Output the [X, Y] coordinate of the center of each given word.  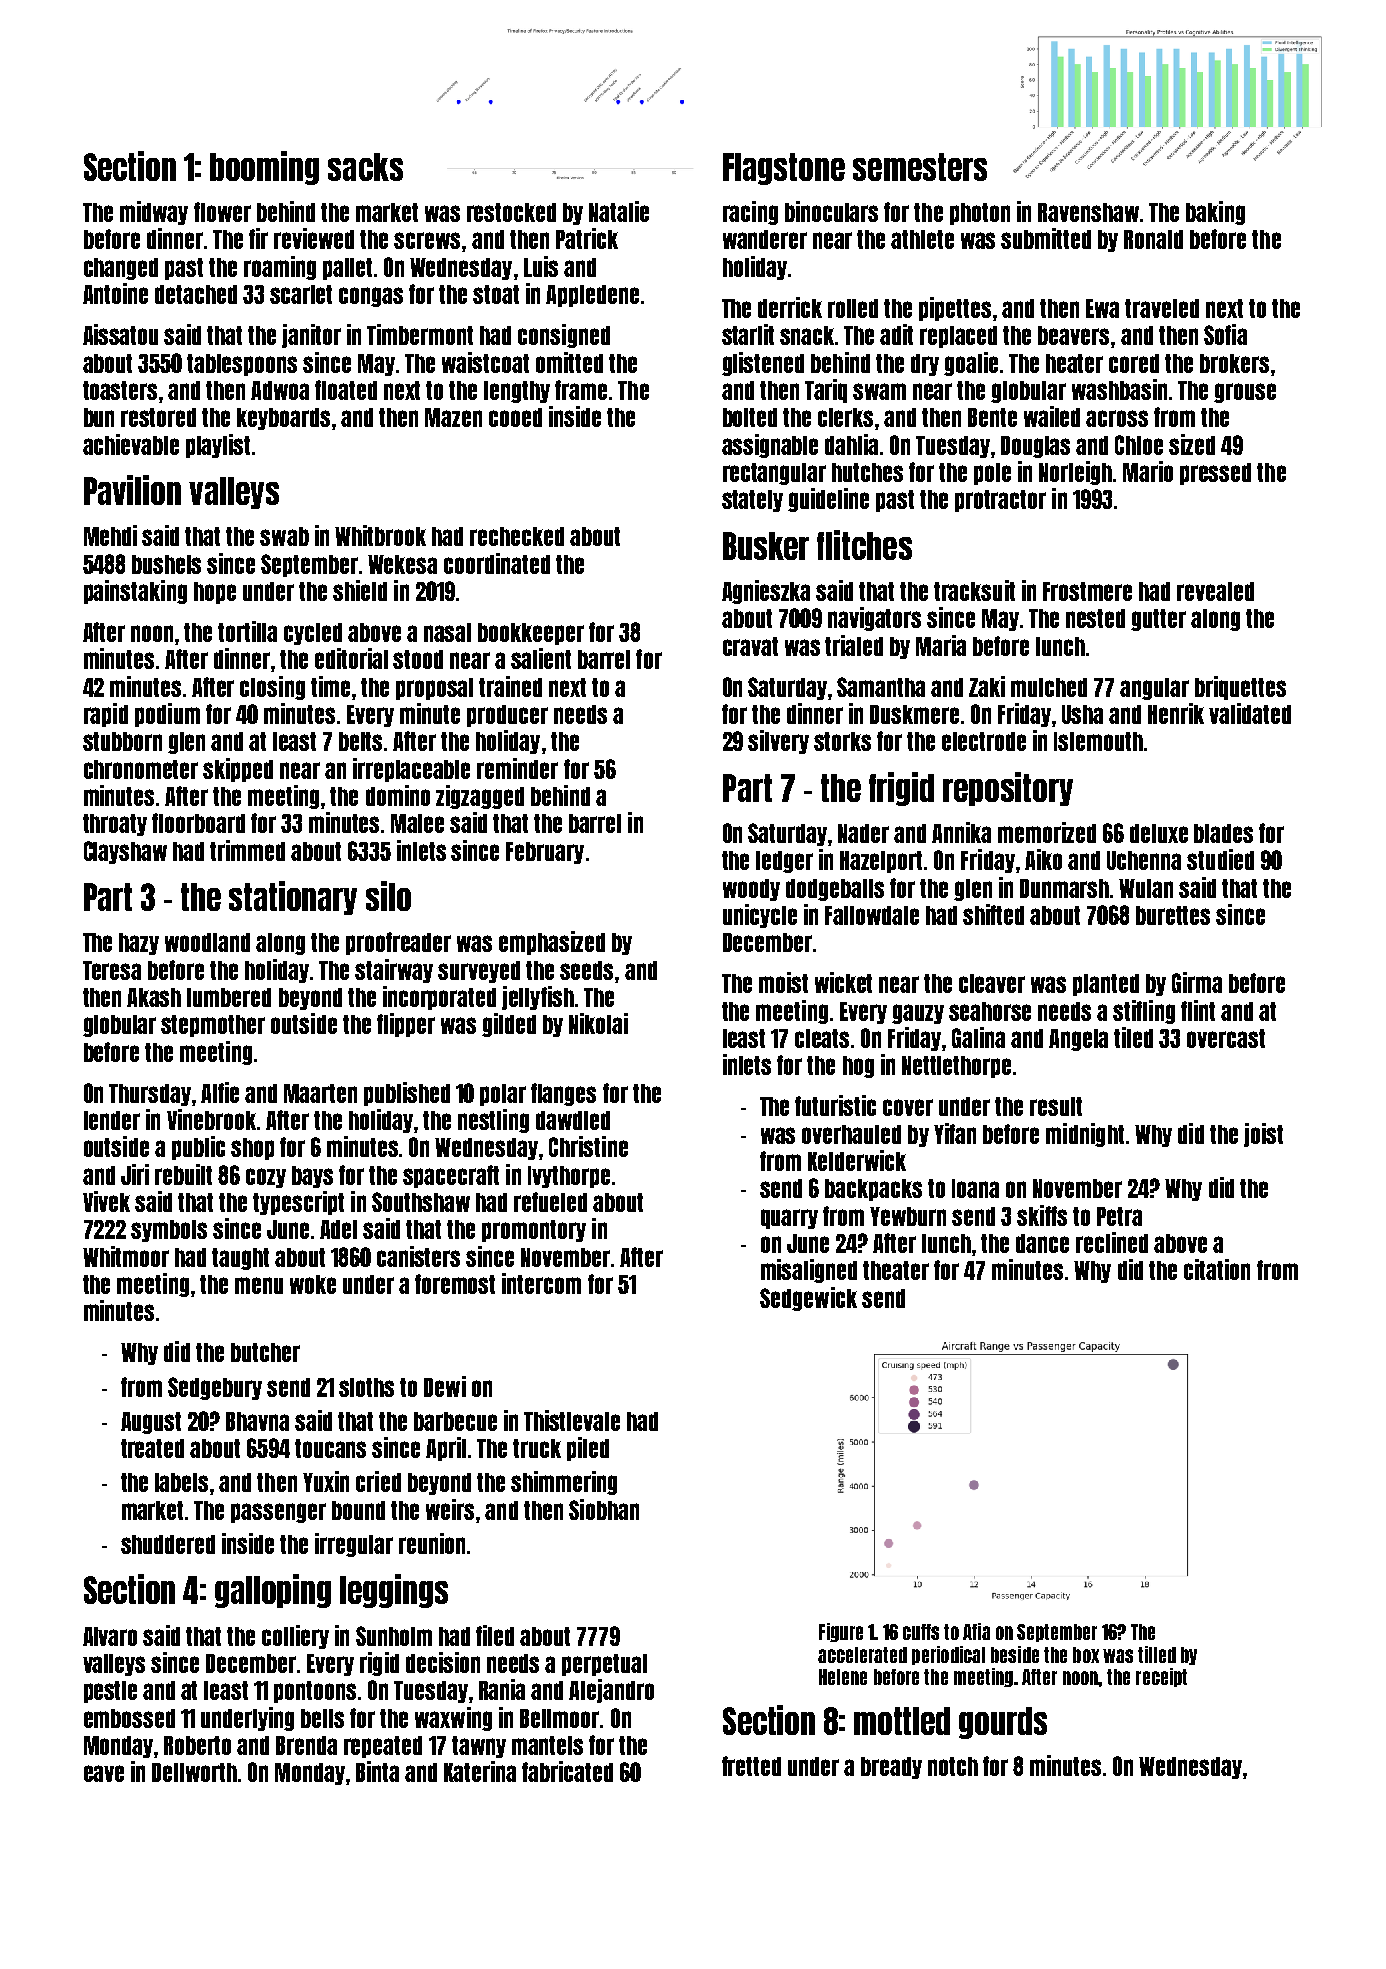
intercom [541, 1283]
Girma [1197, 982]
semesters [920, 167]
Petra [1119, 1216]
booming [264, 168]
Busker [766, 546]
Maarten [320, 1093]
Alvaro [110, 1636]
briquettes [1240, 688]
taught [240, 1259]
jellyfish [538, 998]
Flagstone [784, 169]
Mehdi [110, 535]
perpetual [604, 1665]
